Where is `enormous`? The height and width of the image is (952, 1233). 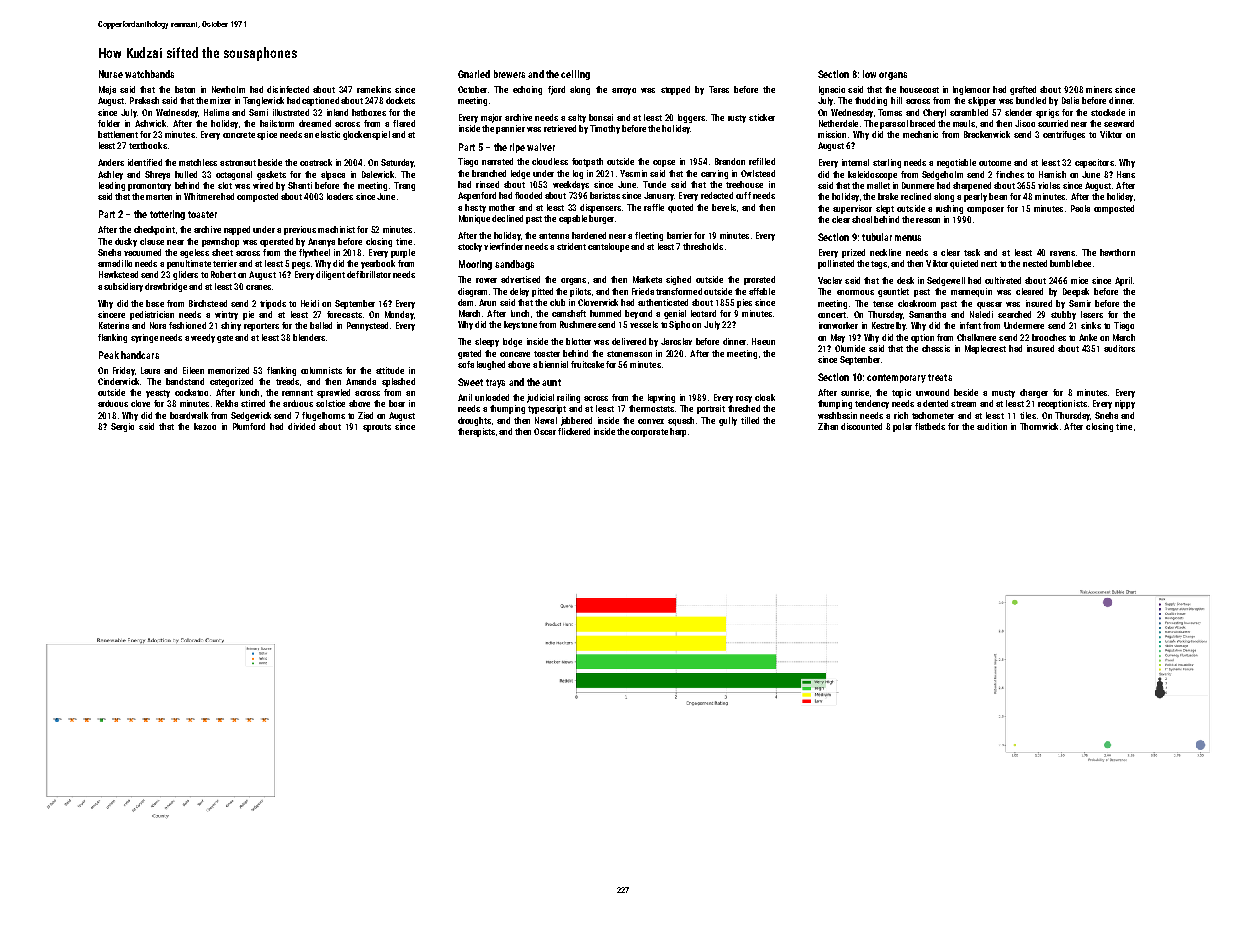 enormous is located at coordinates (855, 292).
